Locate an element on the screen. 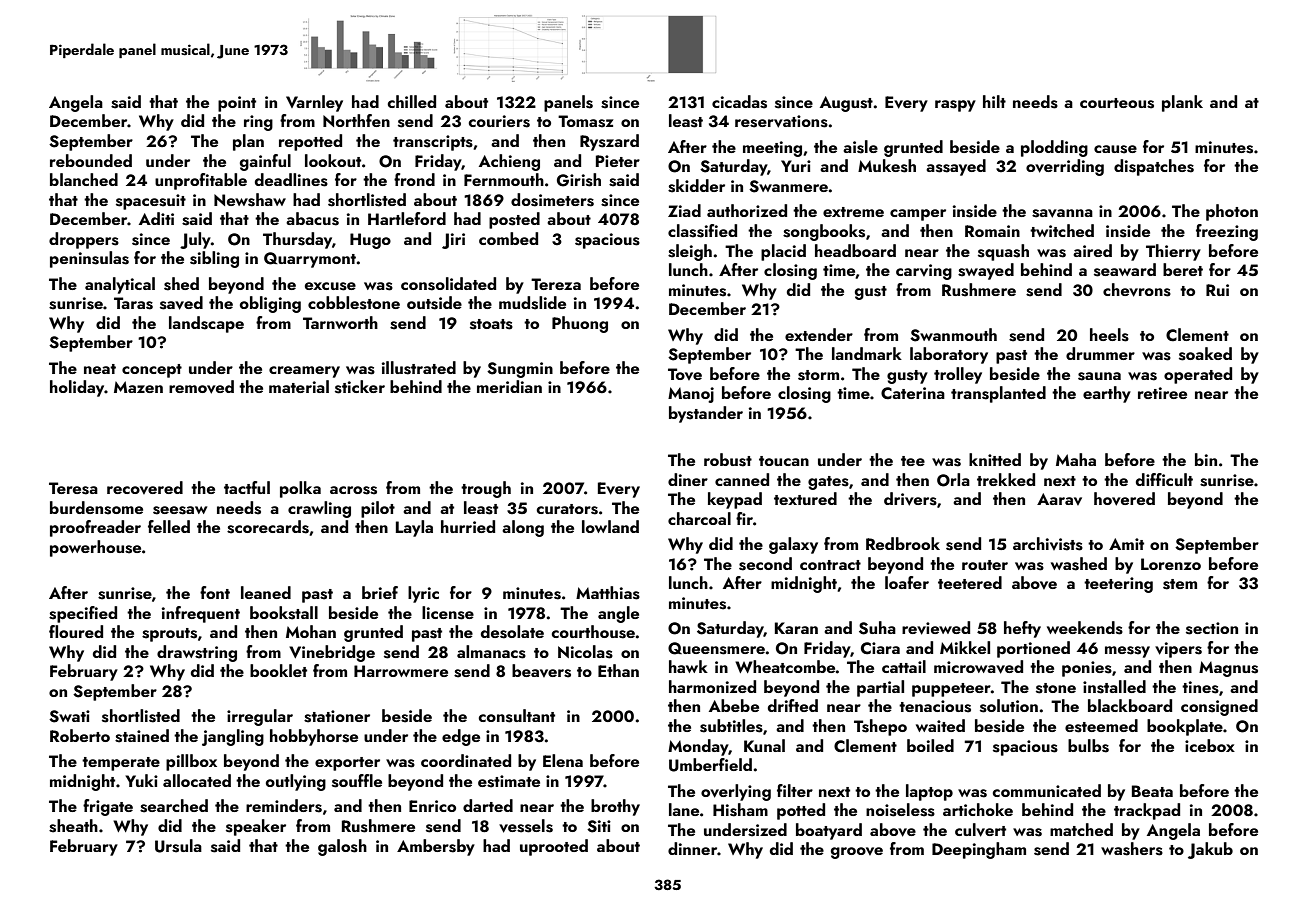  tactful is located at coordinates (247, 487).
